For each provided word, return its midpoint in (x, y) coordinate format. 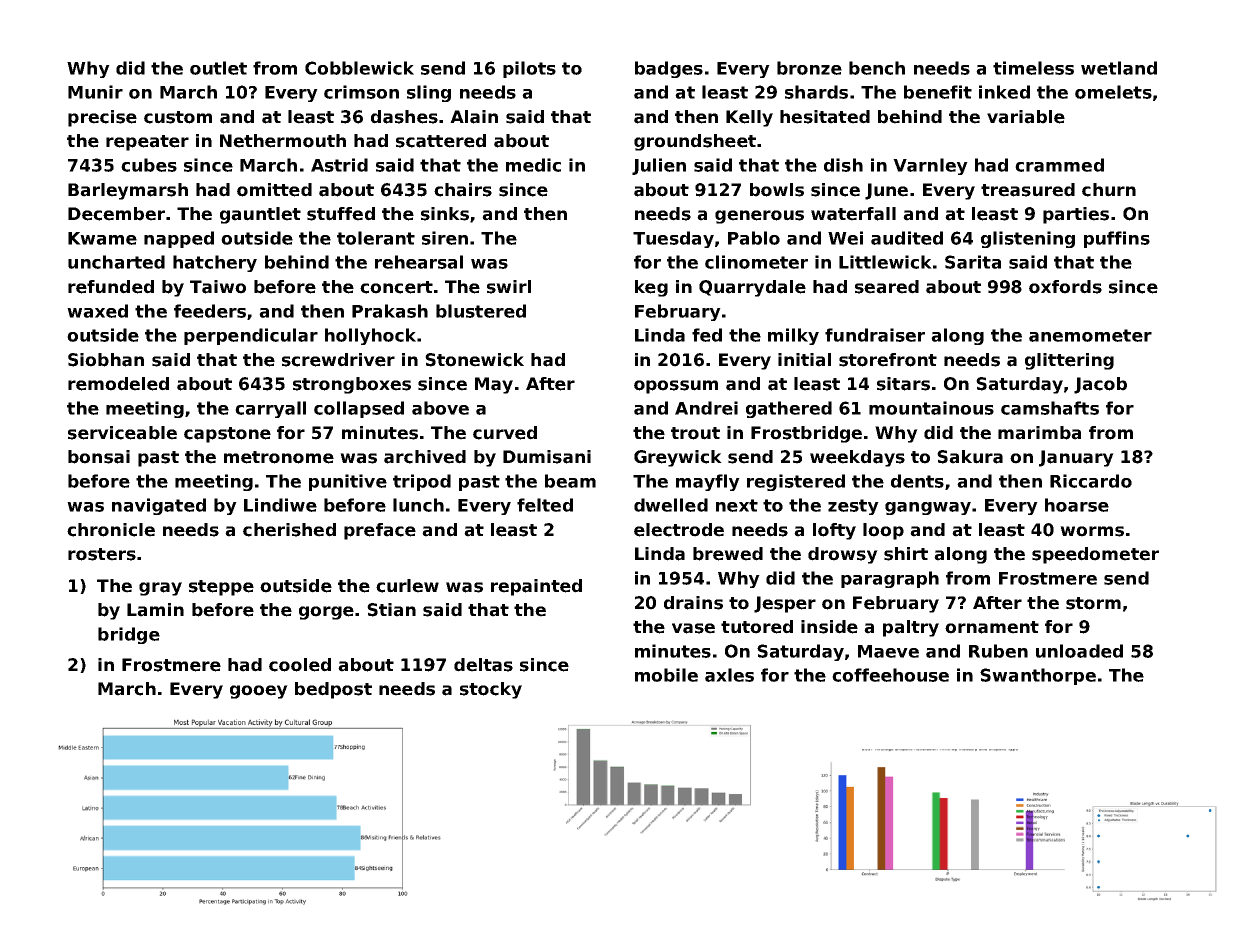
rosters (102, 554)
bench (877, 68)
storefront (888, 360)
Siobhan (106, 360)
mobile (666, 675)
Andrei (706, 408)
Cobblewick (359, 68)
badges (669, 69)
